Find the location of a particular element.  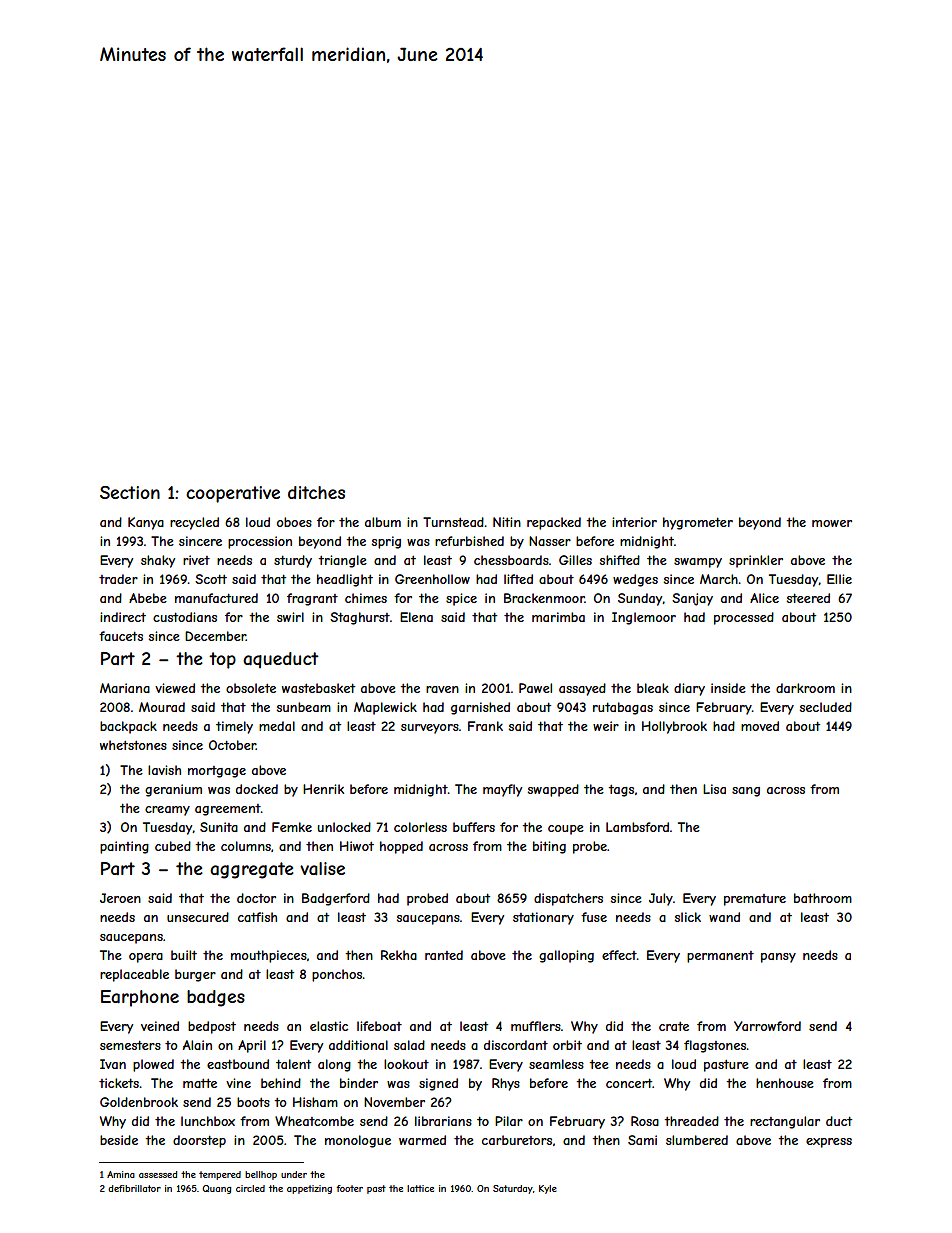

catfish is located at coordinates (257, 917).
